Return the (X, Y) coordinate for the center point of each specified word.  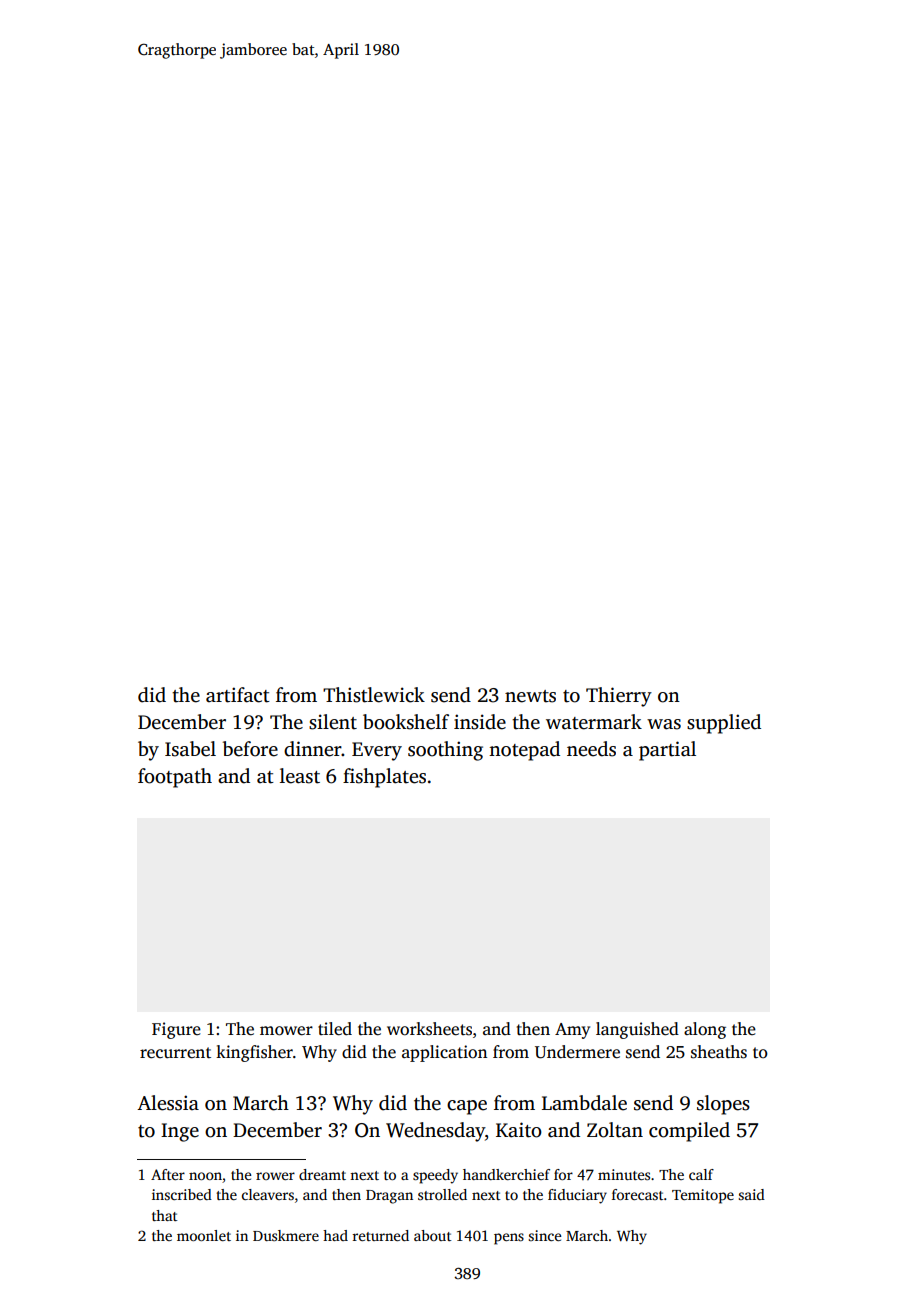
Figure (176, 1030)
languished (637, 1030)
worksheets (429, 1029)
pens (509, 1239)
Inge (180, 1132)
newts (530, 696)
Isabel (190, 749)
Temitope (703, 1196)
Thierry (619, 697)
